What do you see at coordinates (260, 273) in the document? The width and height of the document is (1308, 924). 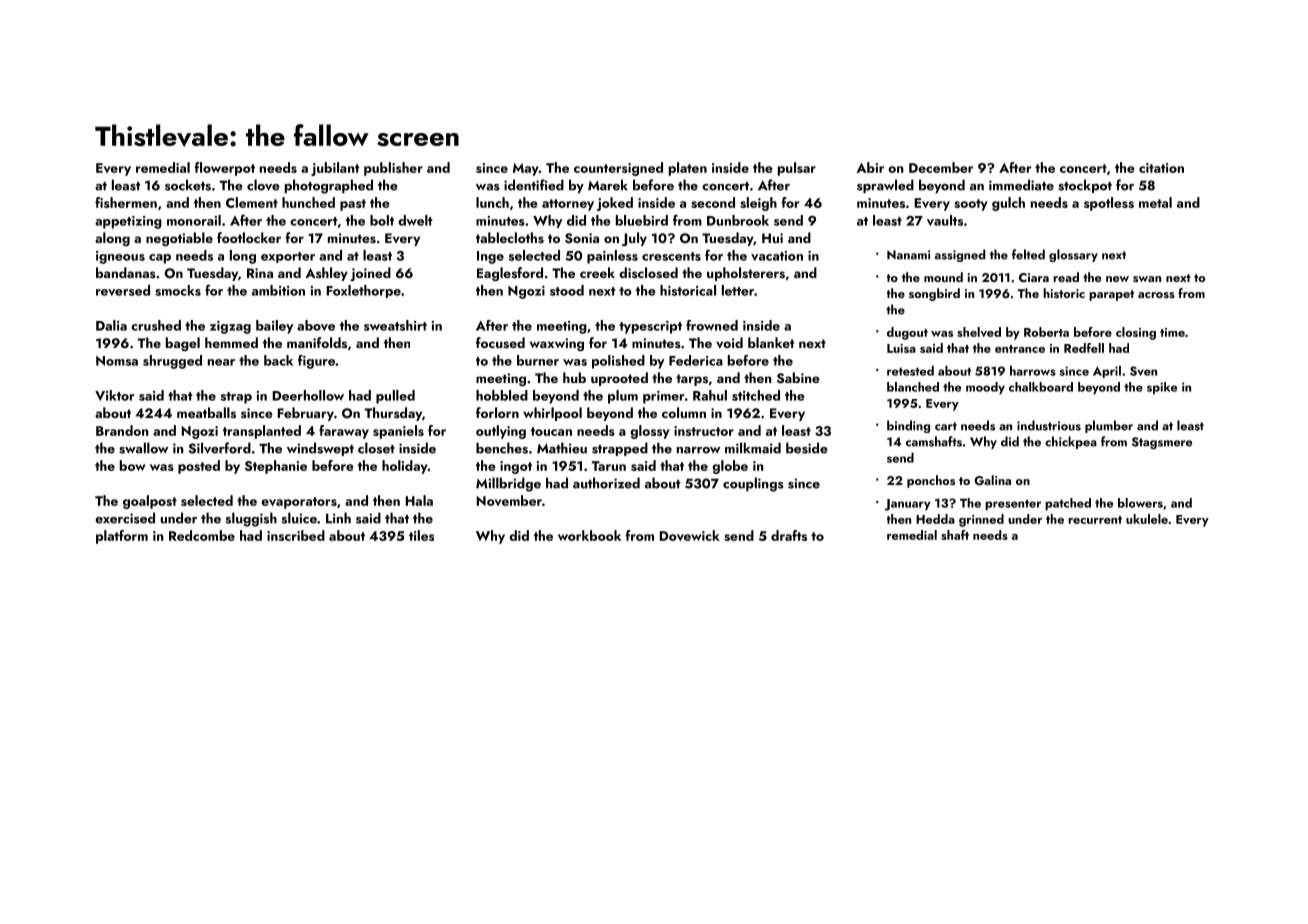 I see `Rina` at bounding box center [260, 273].
